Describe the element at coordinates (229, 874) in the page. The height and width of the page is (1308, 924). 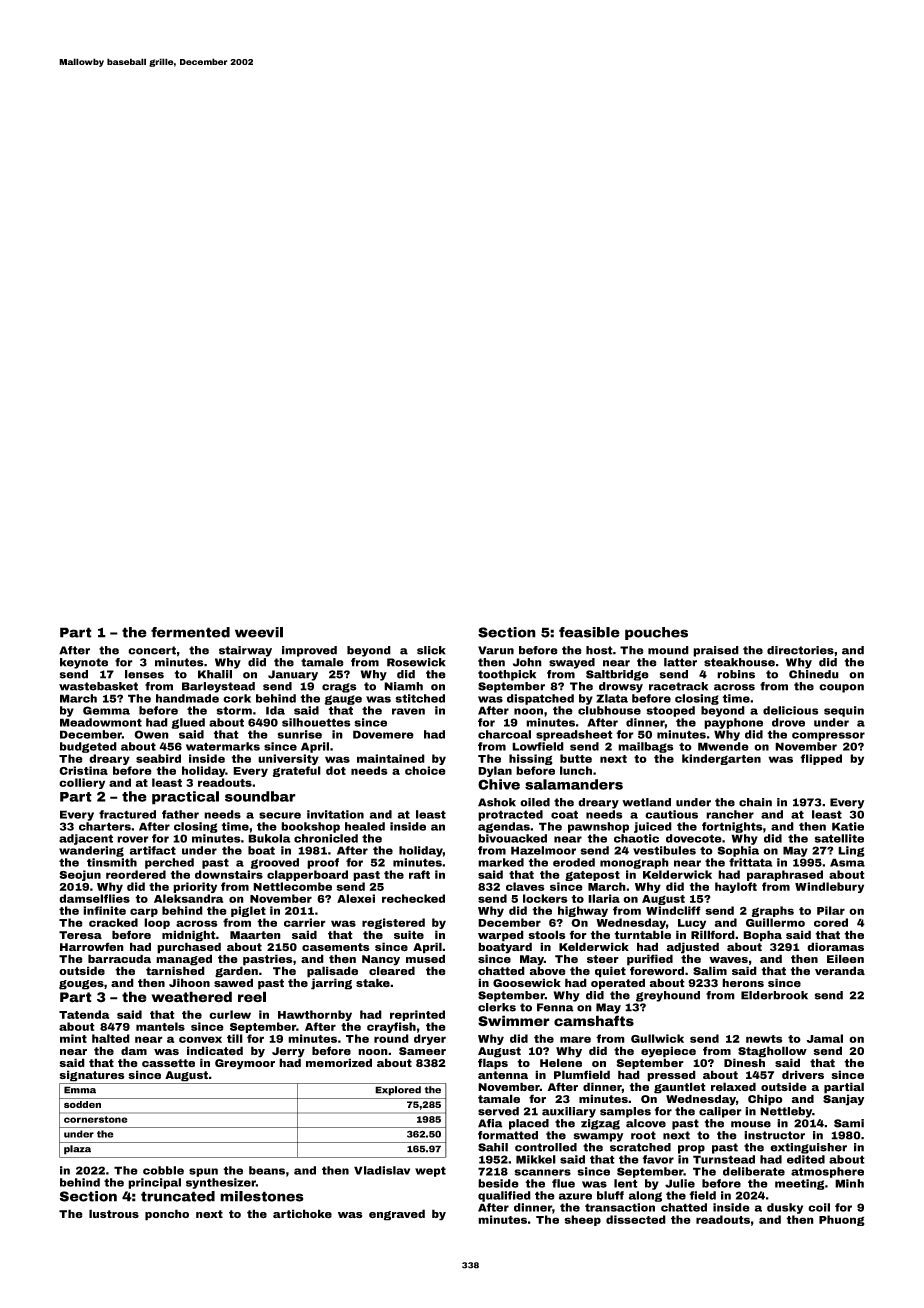
I see `downstairs` at that location.
